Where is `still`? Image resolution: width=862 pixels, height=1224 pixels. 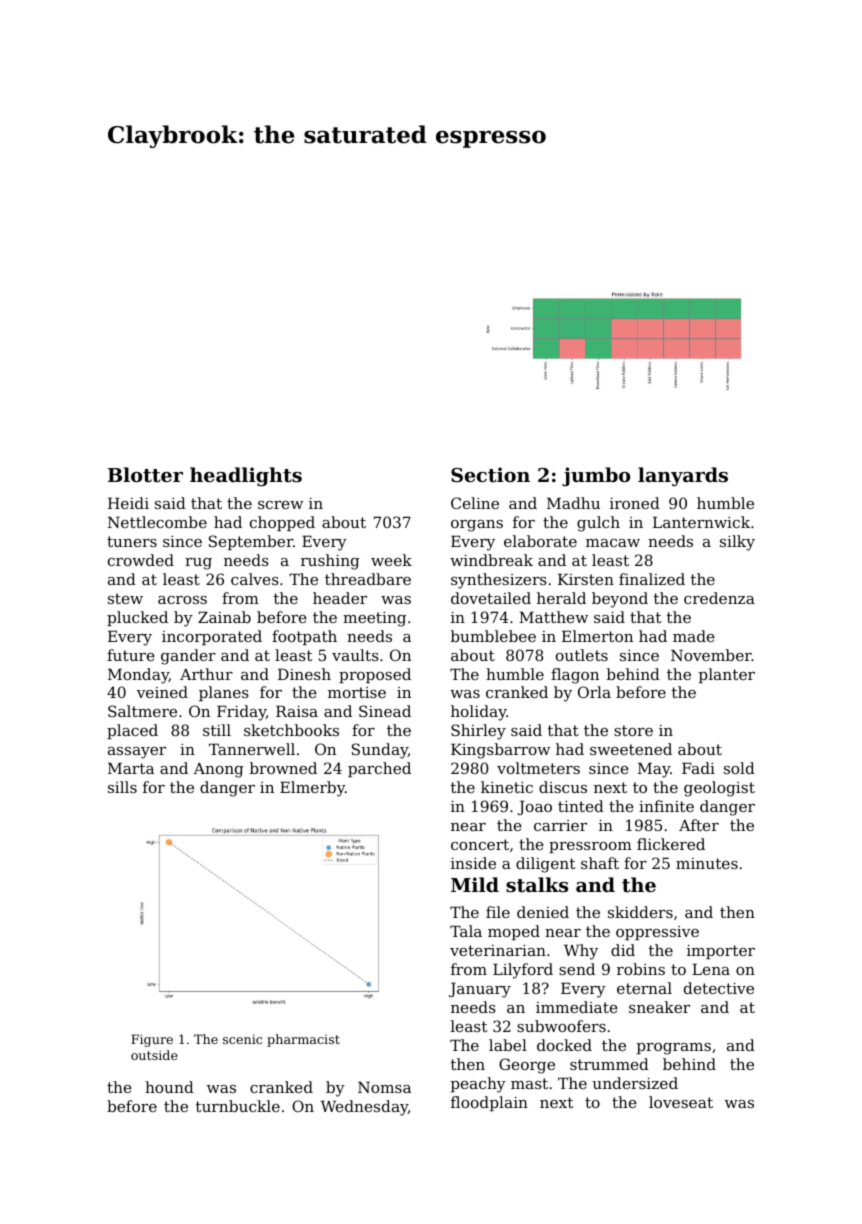 still is located at coordinates (217, 730).
